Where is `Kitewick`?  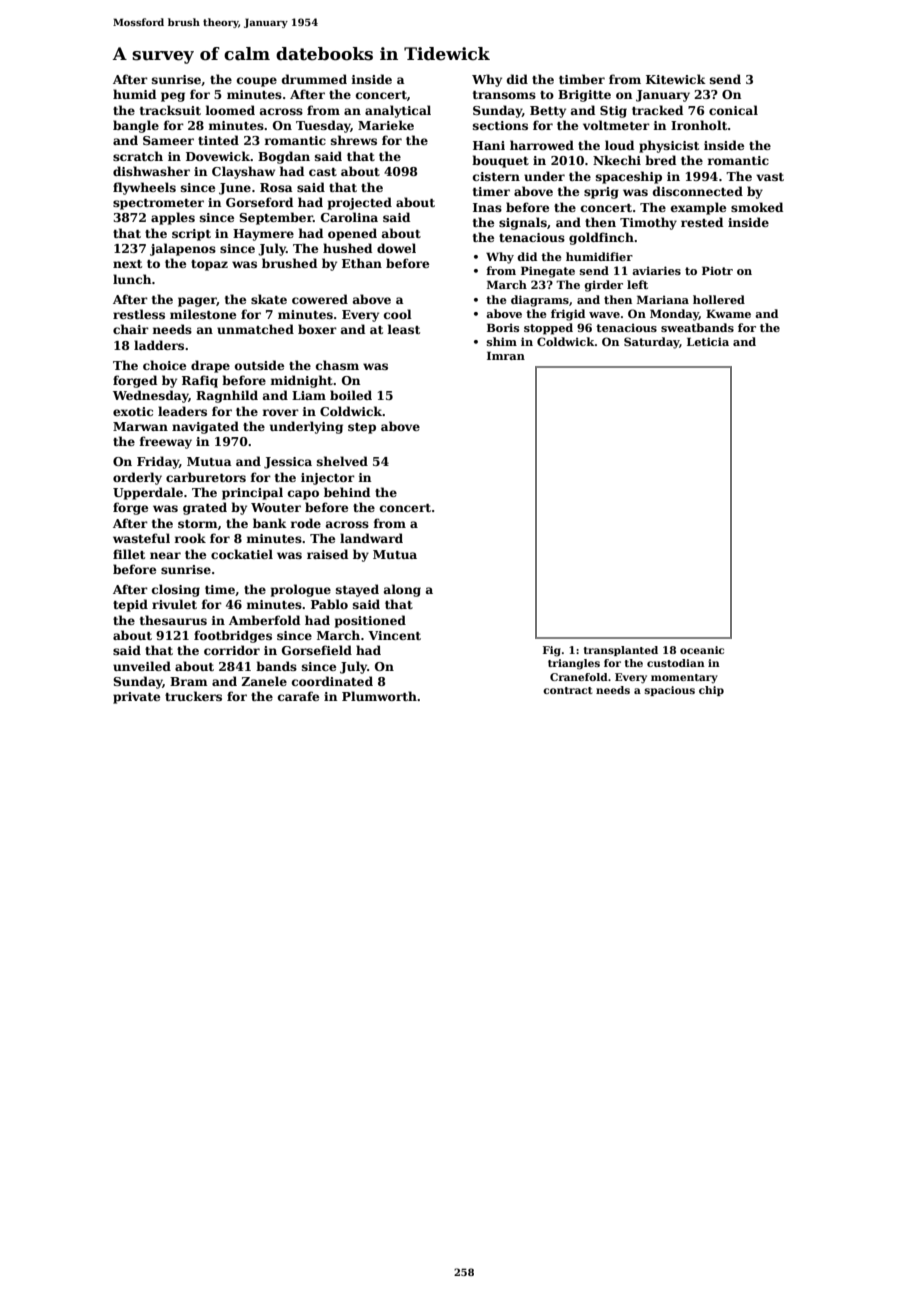
Kitewick is located at coordinates (676, 79).
